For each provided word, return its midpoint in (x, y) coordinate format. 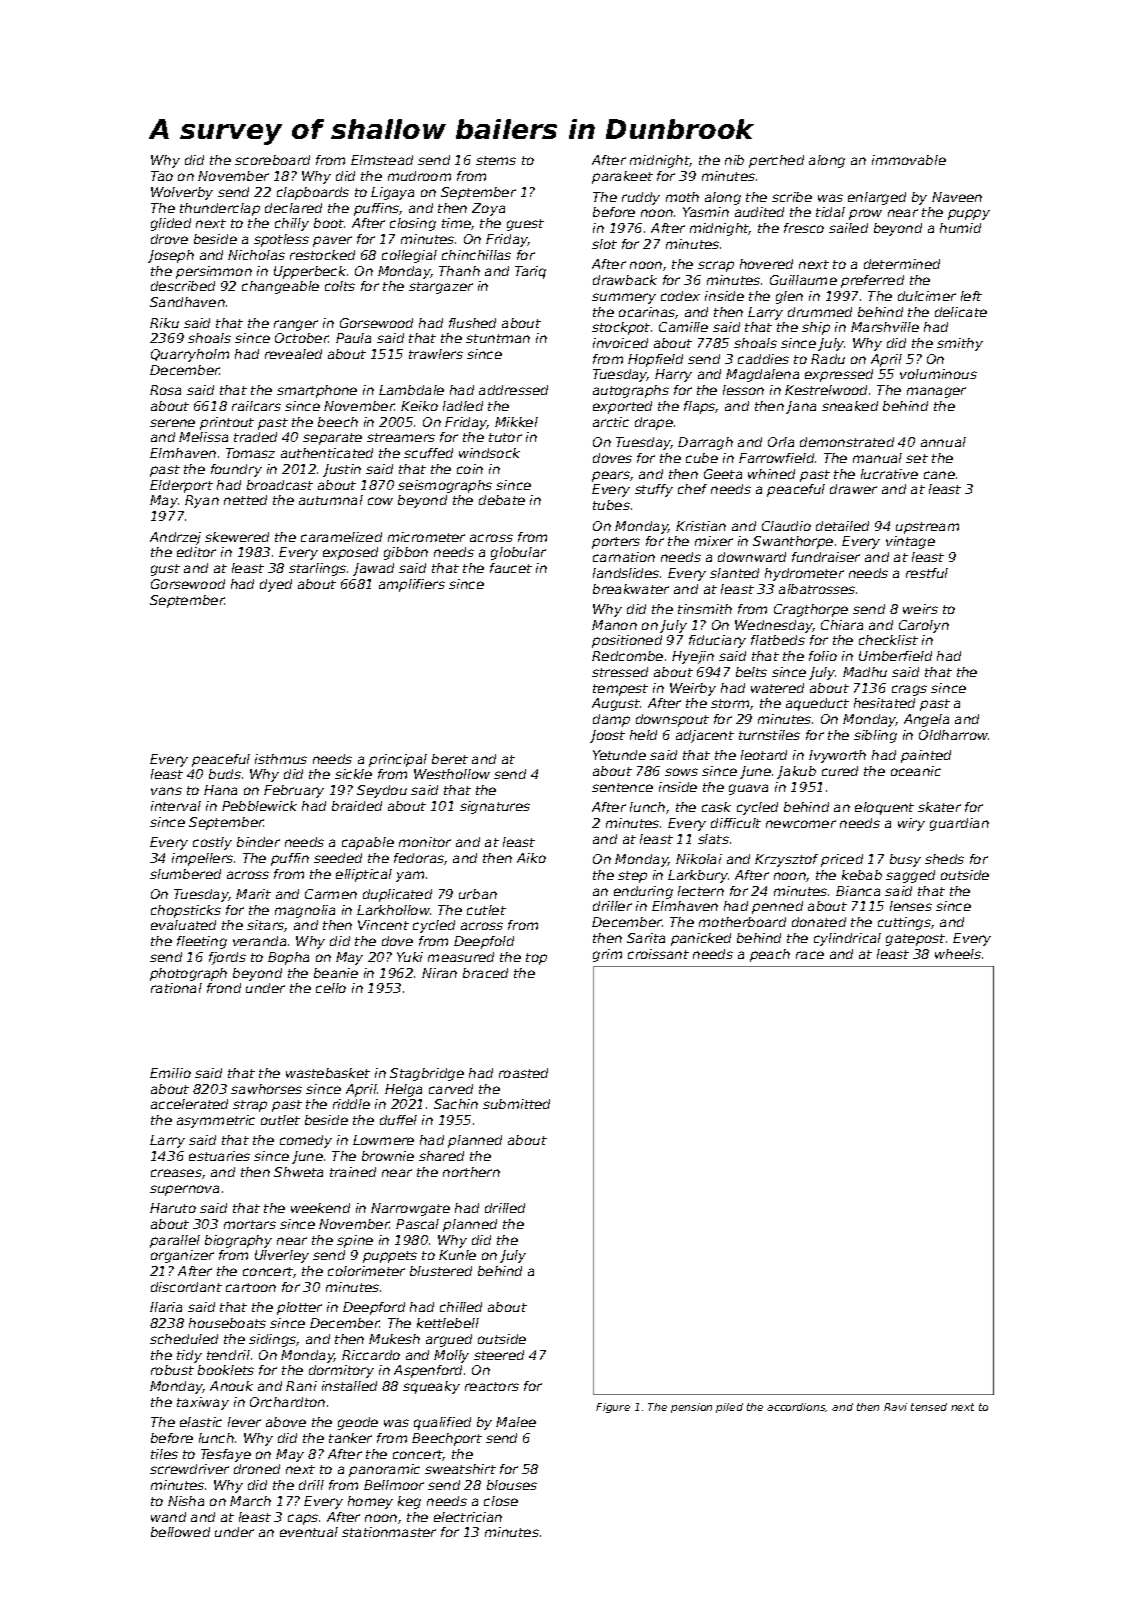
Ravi (895, 1407)
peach (770, 955)
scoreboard (272, 160)
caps (303, 1519)
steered (499, 1355)
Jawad (373, 569)
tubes (611, 505)
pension (691, 1408)
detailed (842, 526)
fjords (227, 958)
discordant (186, 1287)
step (632, 877)
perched (776, 161)
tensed (929, 1407)
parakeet (622, 177)
